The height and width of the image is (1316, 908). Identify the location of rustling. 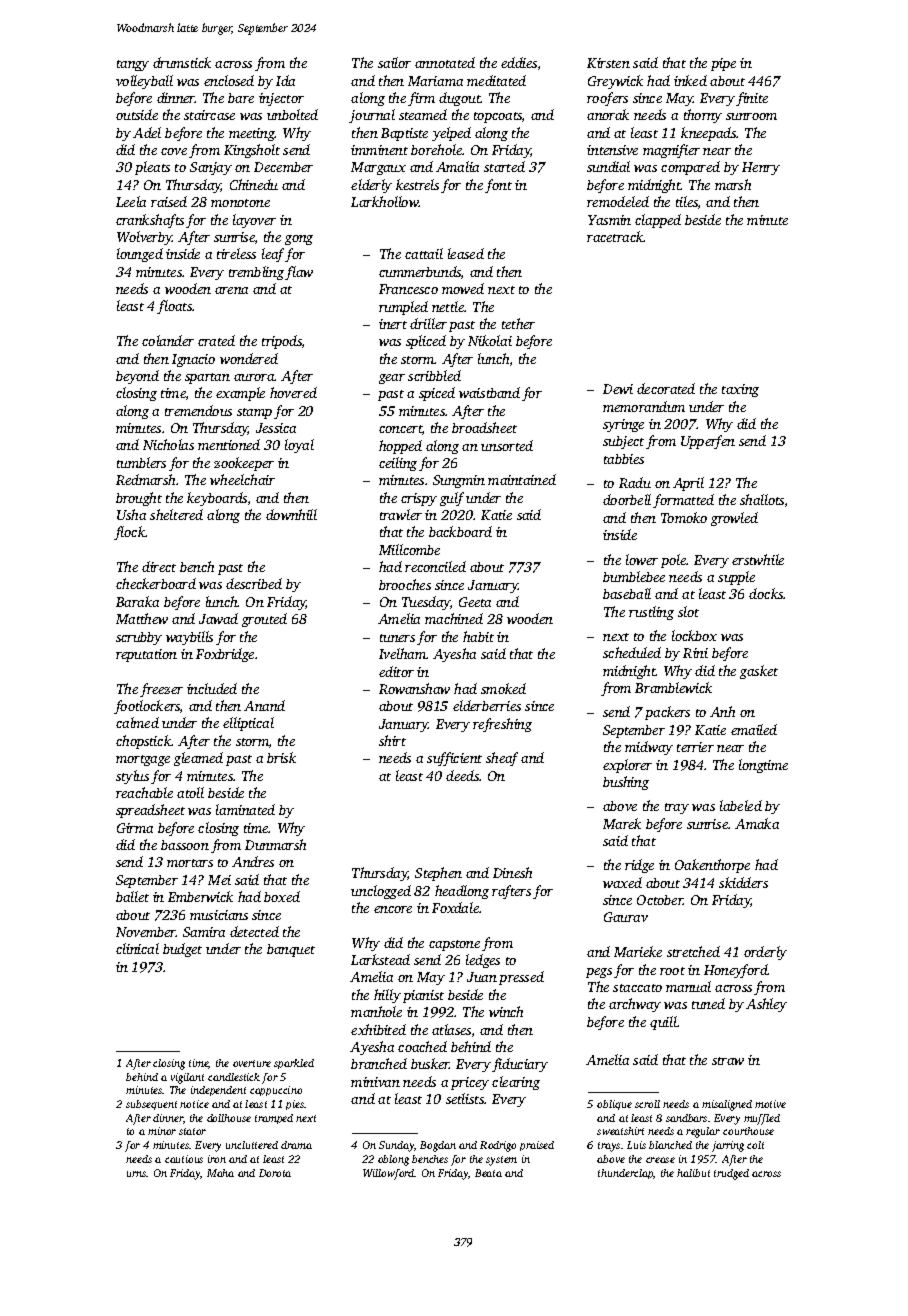
(651, 613).
